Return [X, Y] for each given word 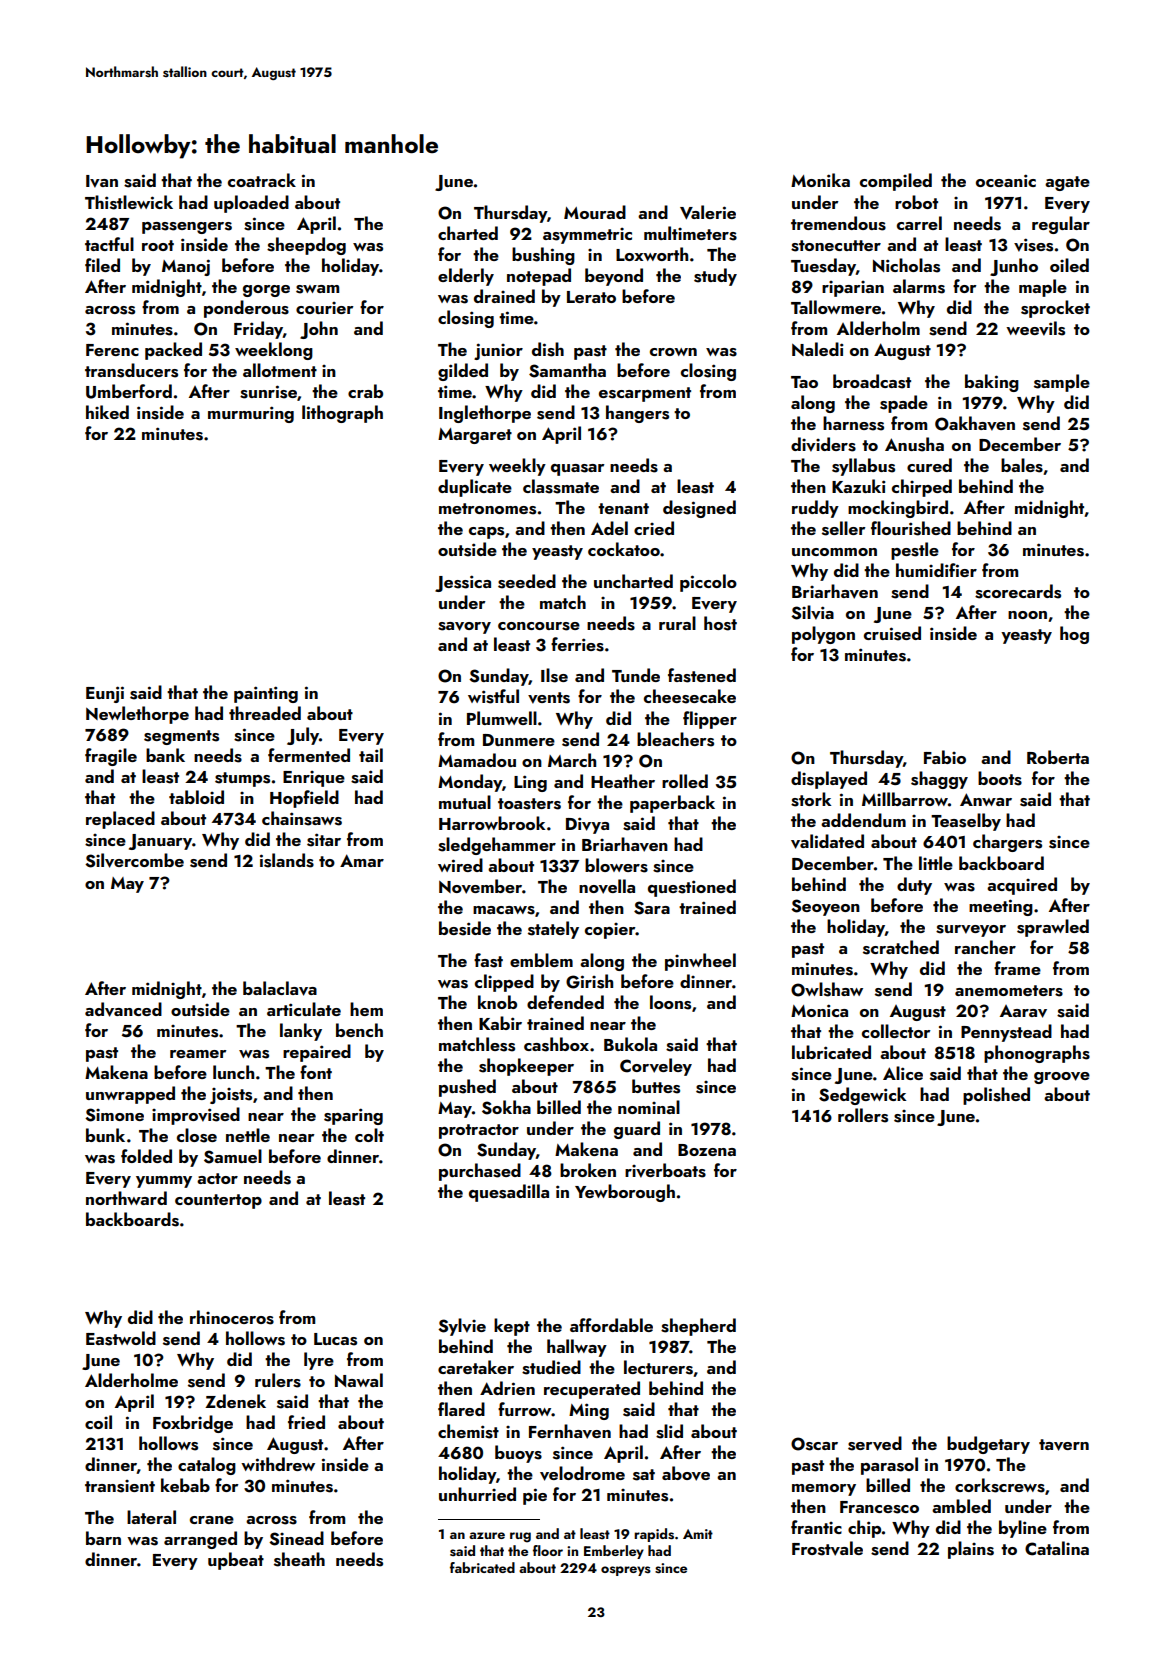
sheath [299, 1559]
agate [1067, 183]
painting [266, 694]
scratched [901, 947]
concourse [539, 626]
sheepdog [306, 246]
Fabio [945, 757]
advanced [123, 1009]
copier [610, 931]
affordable [611, 1325]
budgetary [988, 1445]
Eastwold [121, 1338]
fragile [111, 757]
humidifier [936, 570]
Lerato [591, 297]
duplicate [475, 488]
